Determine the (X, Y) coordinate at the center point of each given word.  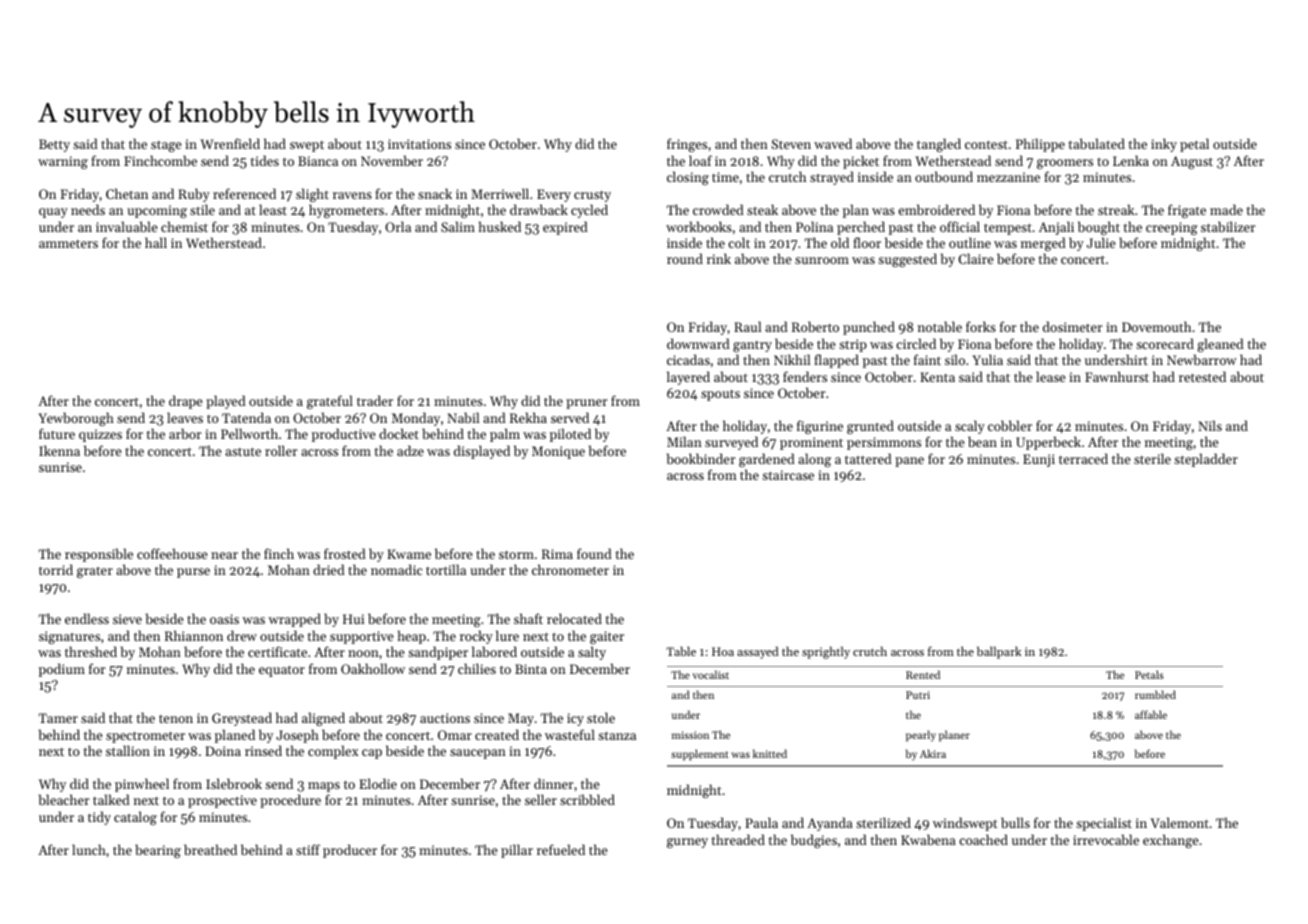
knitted (770, 753)
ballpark (999, 652)
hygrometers (346, 211)
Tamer (58, 718)
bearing (158, 851)
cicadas (688, 359)
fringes (687, 145)
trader (375, 400)
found (594, 553)
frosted (345, 553)
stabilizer (1228, 226)
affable (1151, 714)
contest (986, 144)
